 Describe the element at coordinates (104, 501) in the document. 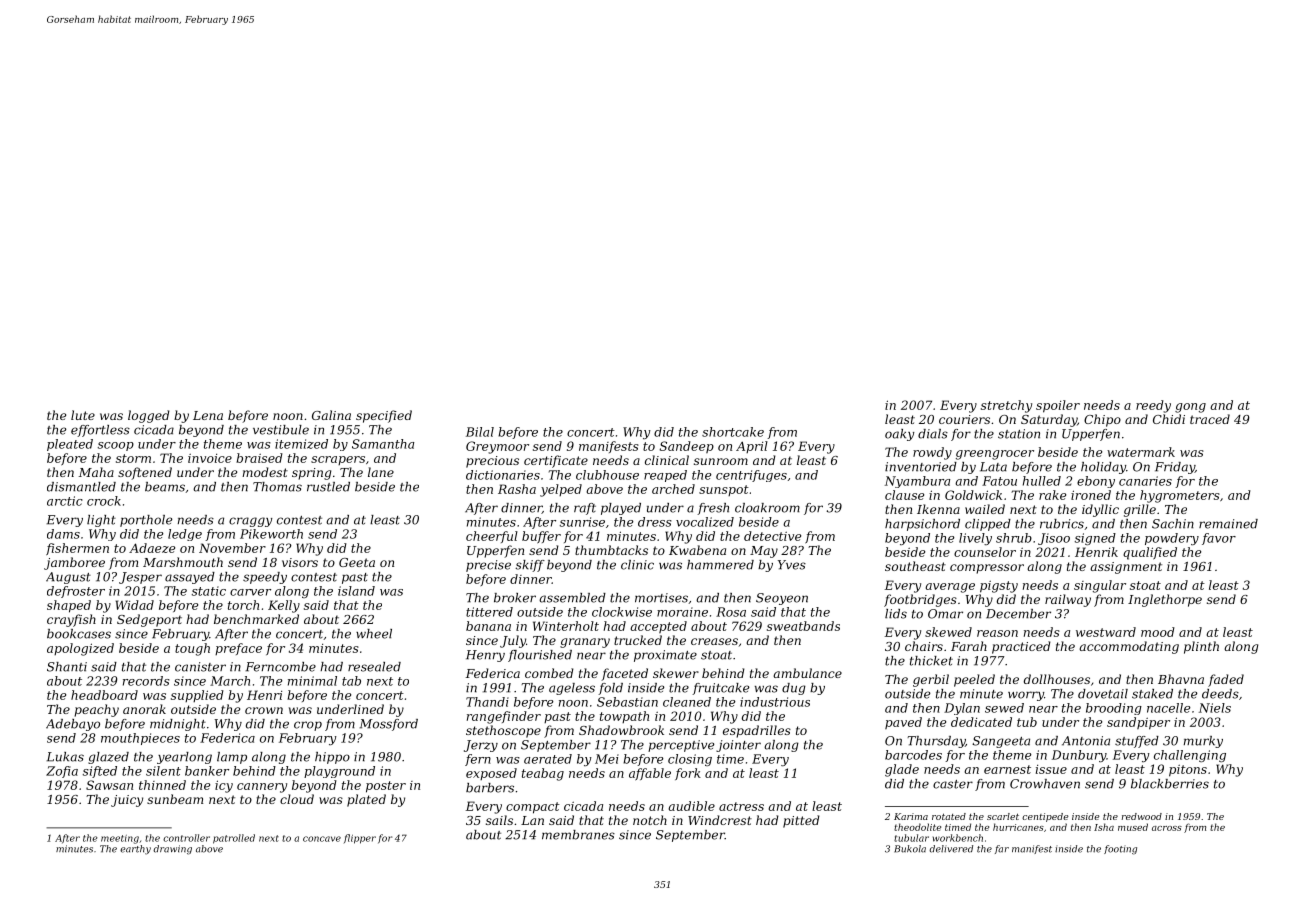

I see `crock` at that location.
